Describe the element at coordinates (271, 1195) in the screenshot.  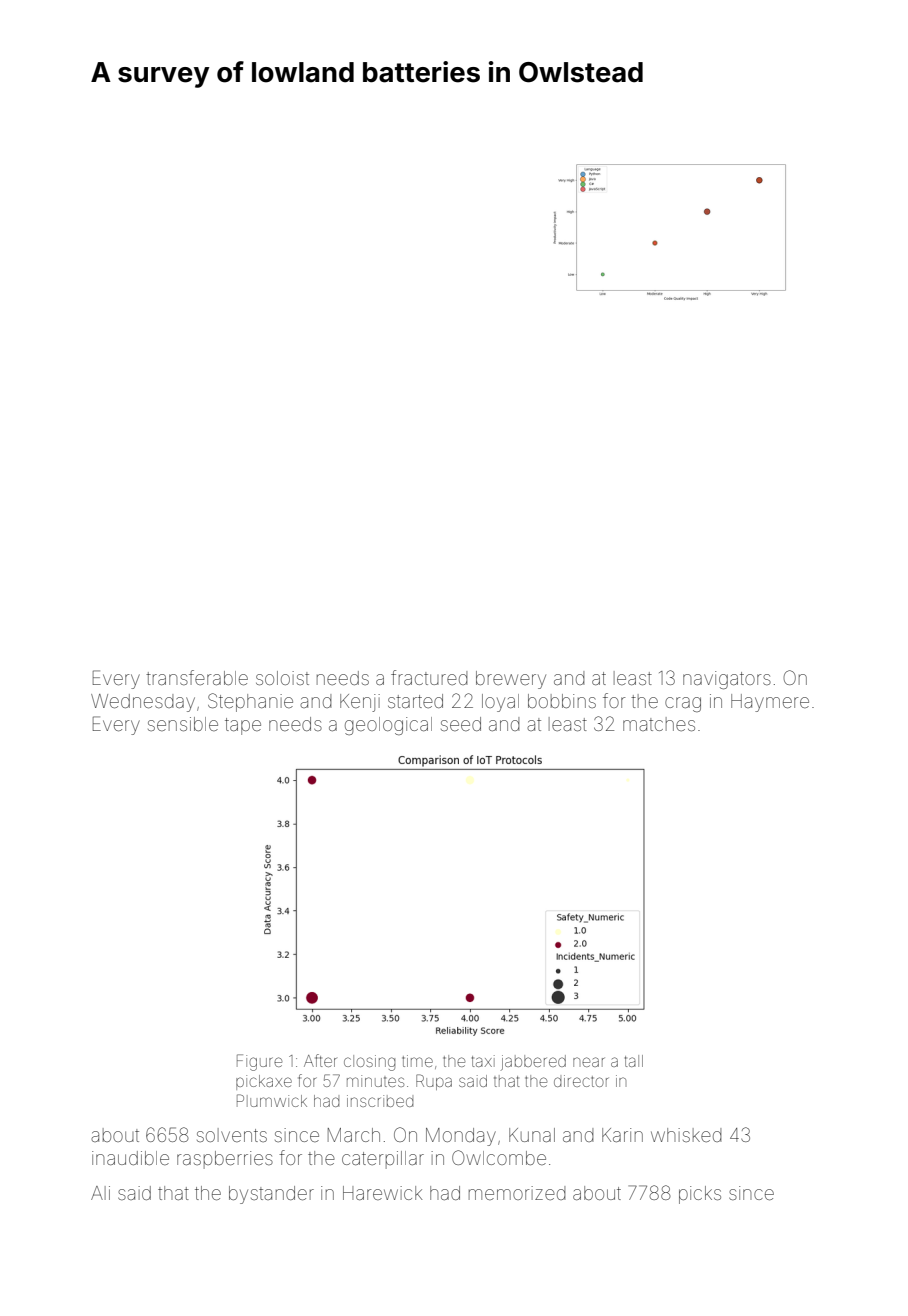
I see `bystander` at that location.
